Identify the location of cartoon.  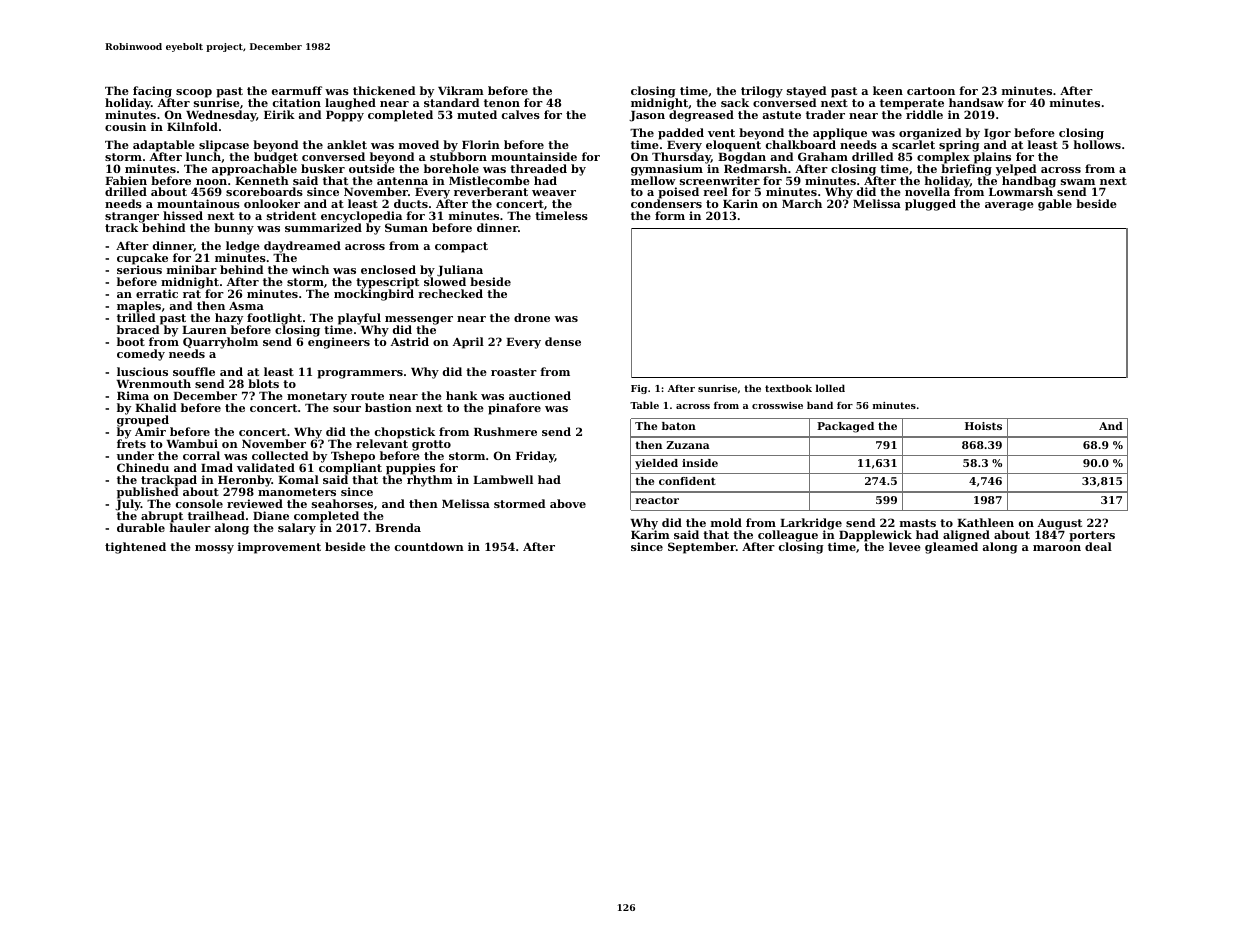
(931, 91).
